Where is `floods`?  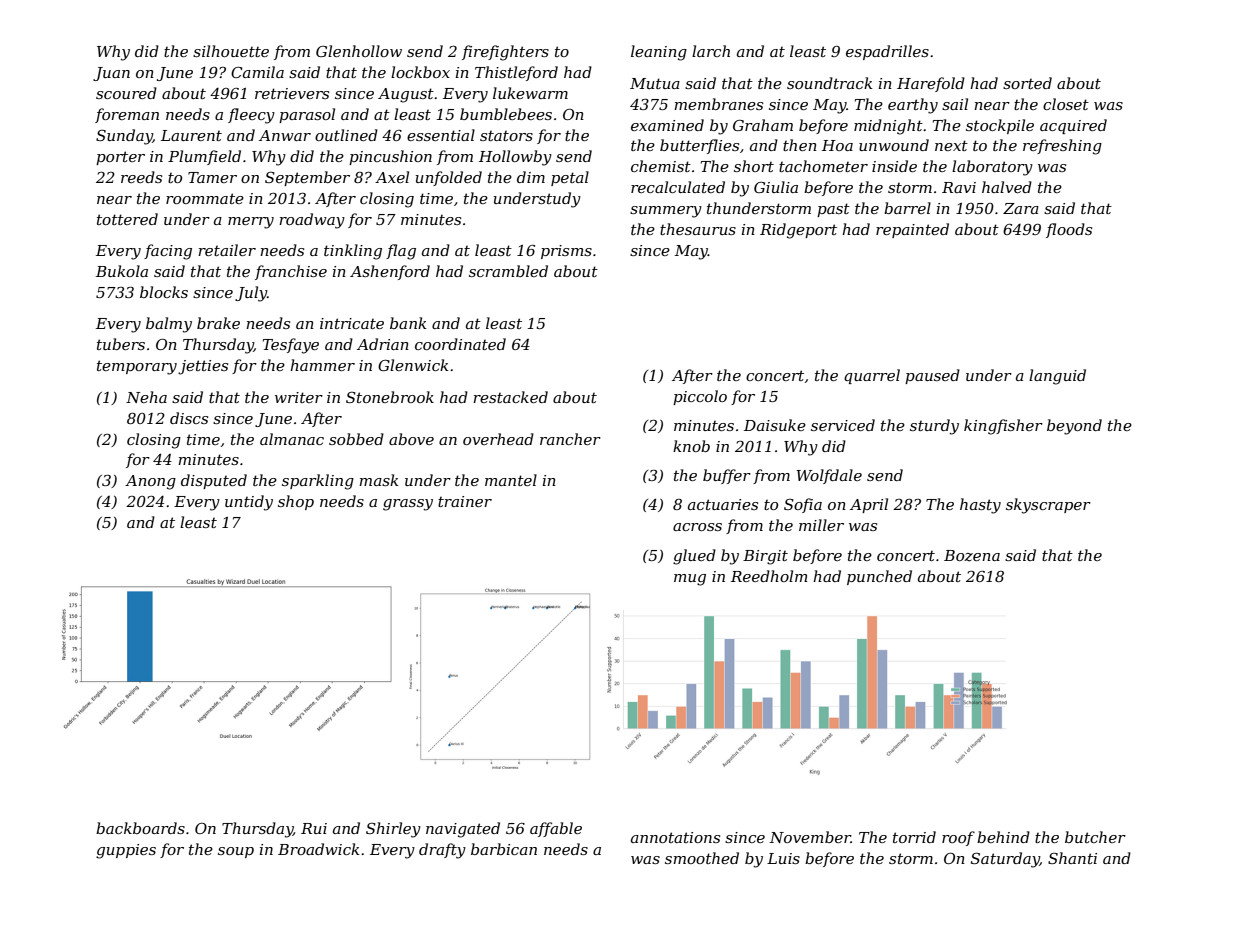
floods is located at coordinates (1069, 230).
